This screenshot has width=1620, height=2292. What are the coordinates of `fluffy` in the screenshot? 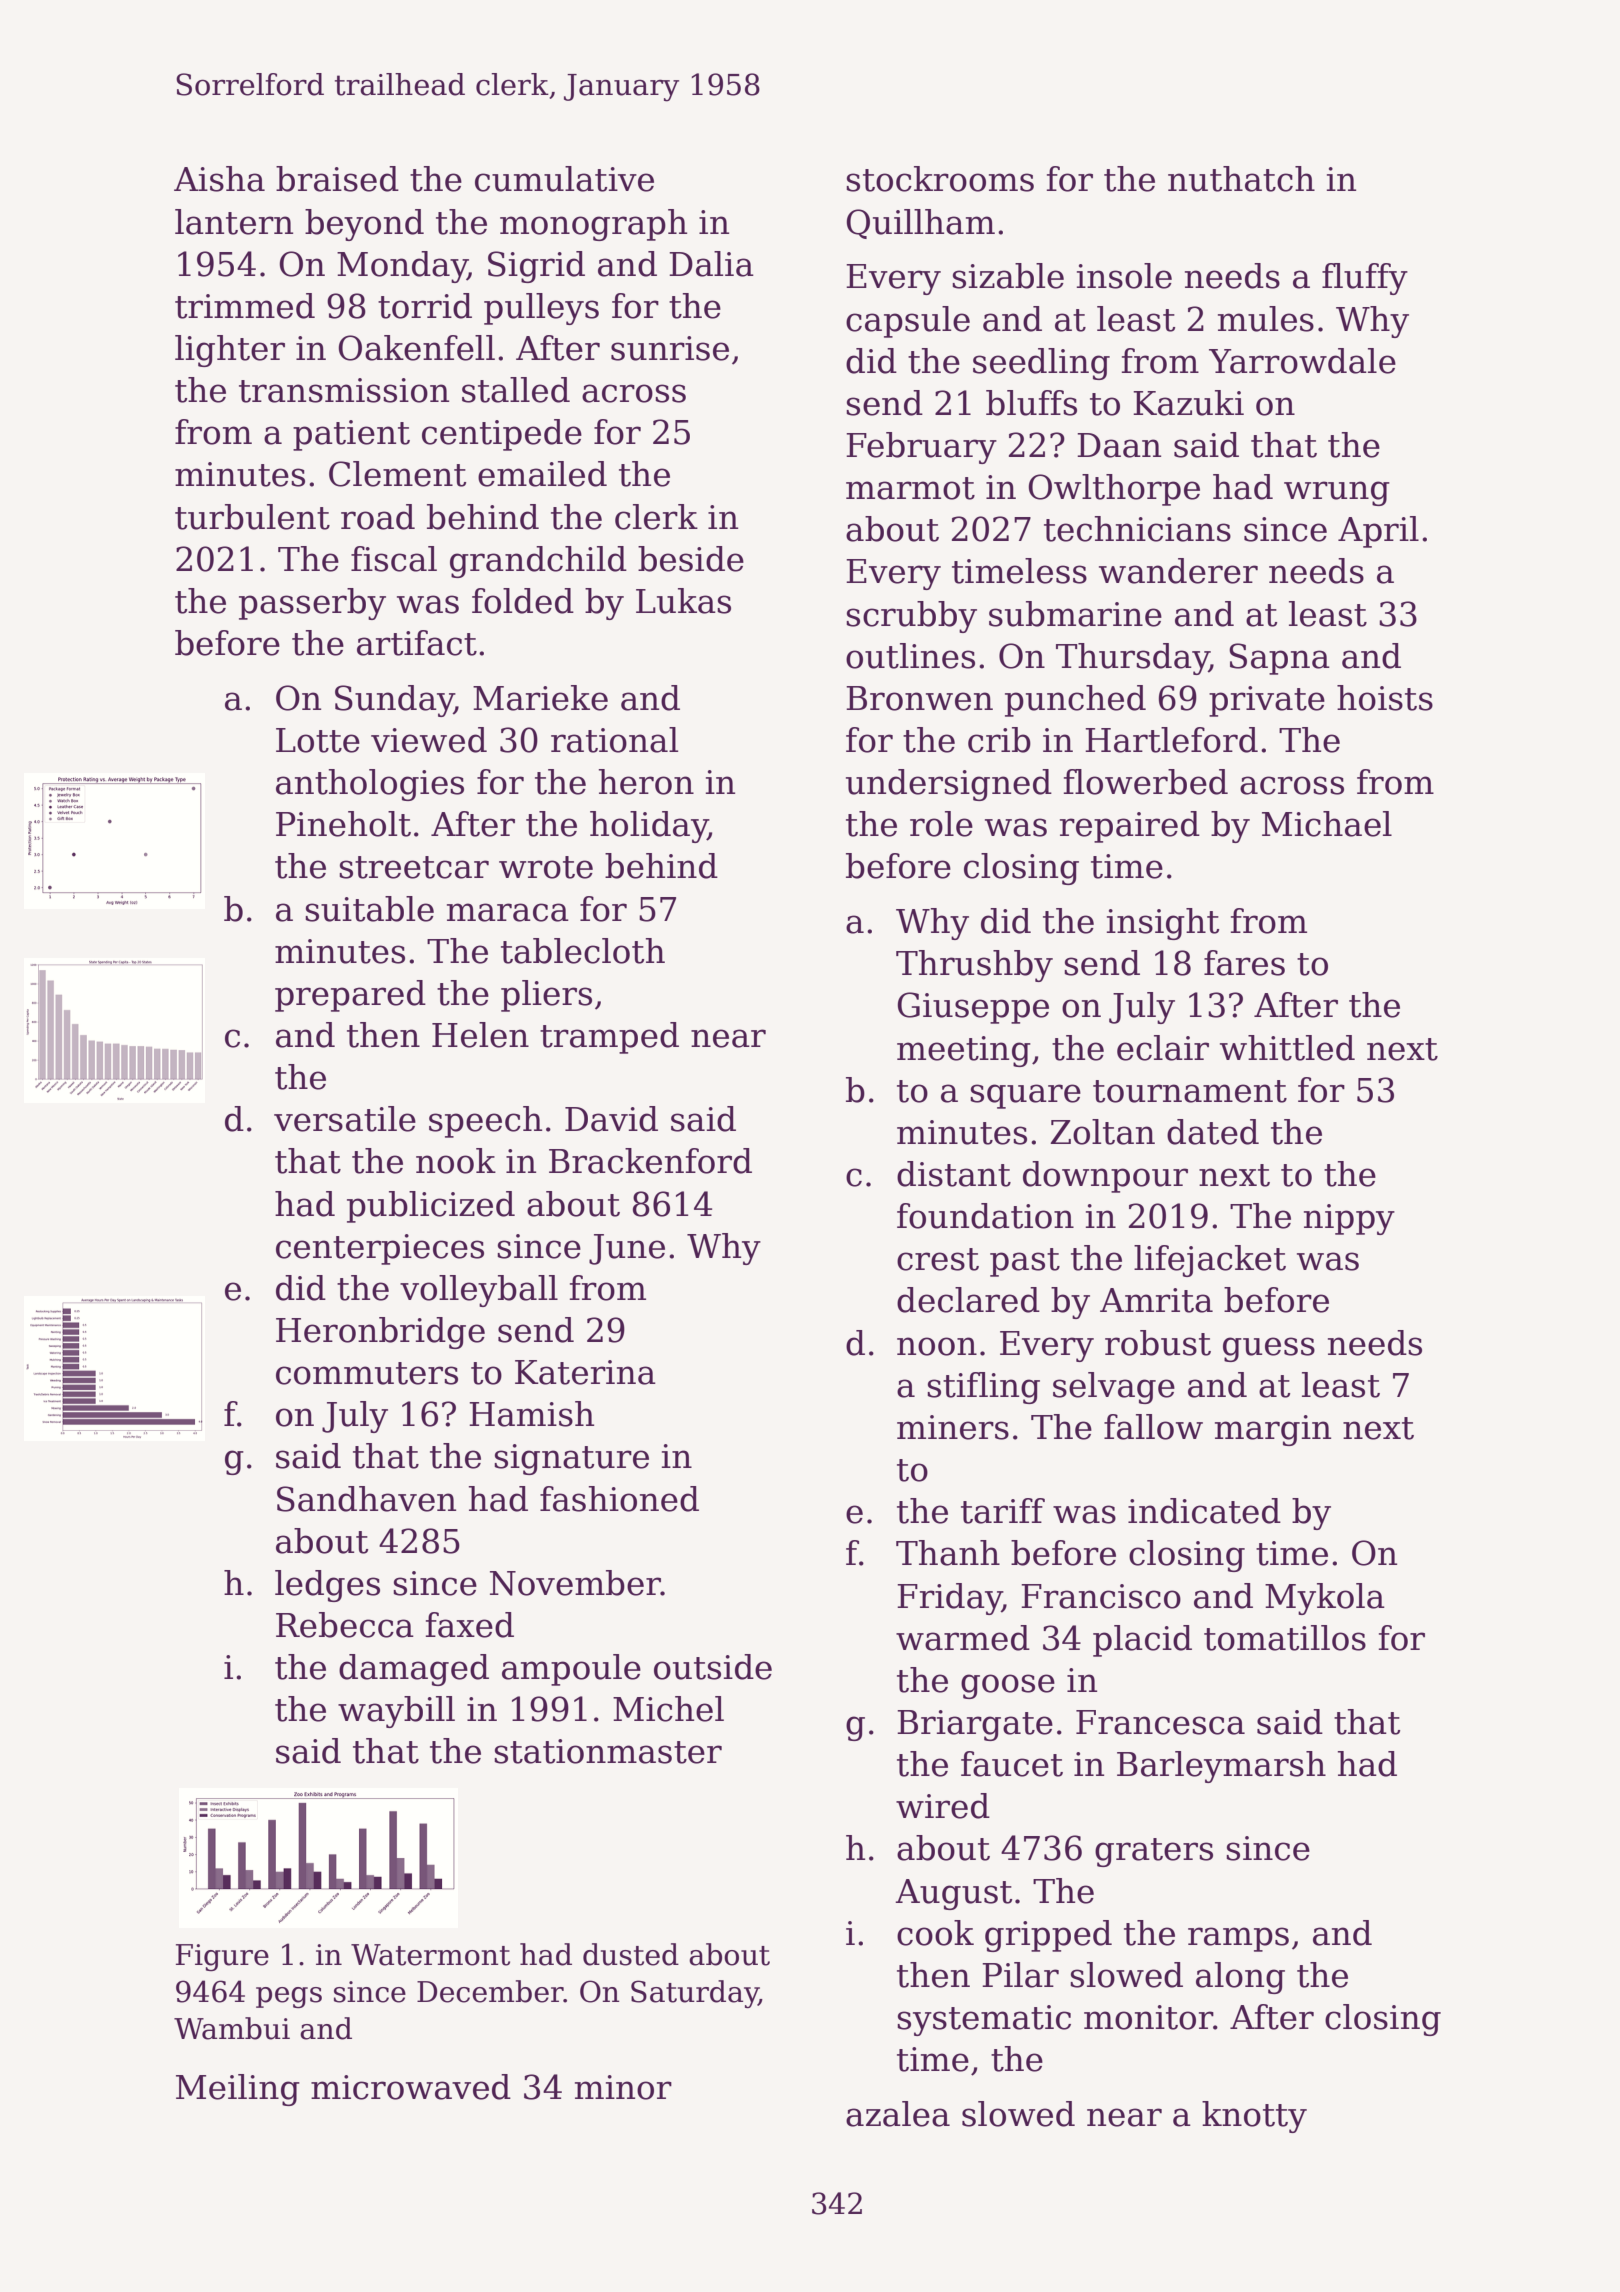 It's located at (1365, 279).
